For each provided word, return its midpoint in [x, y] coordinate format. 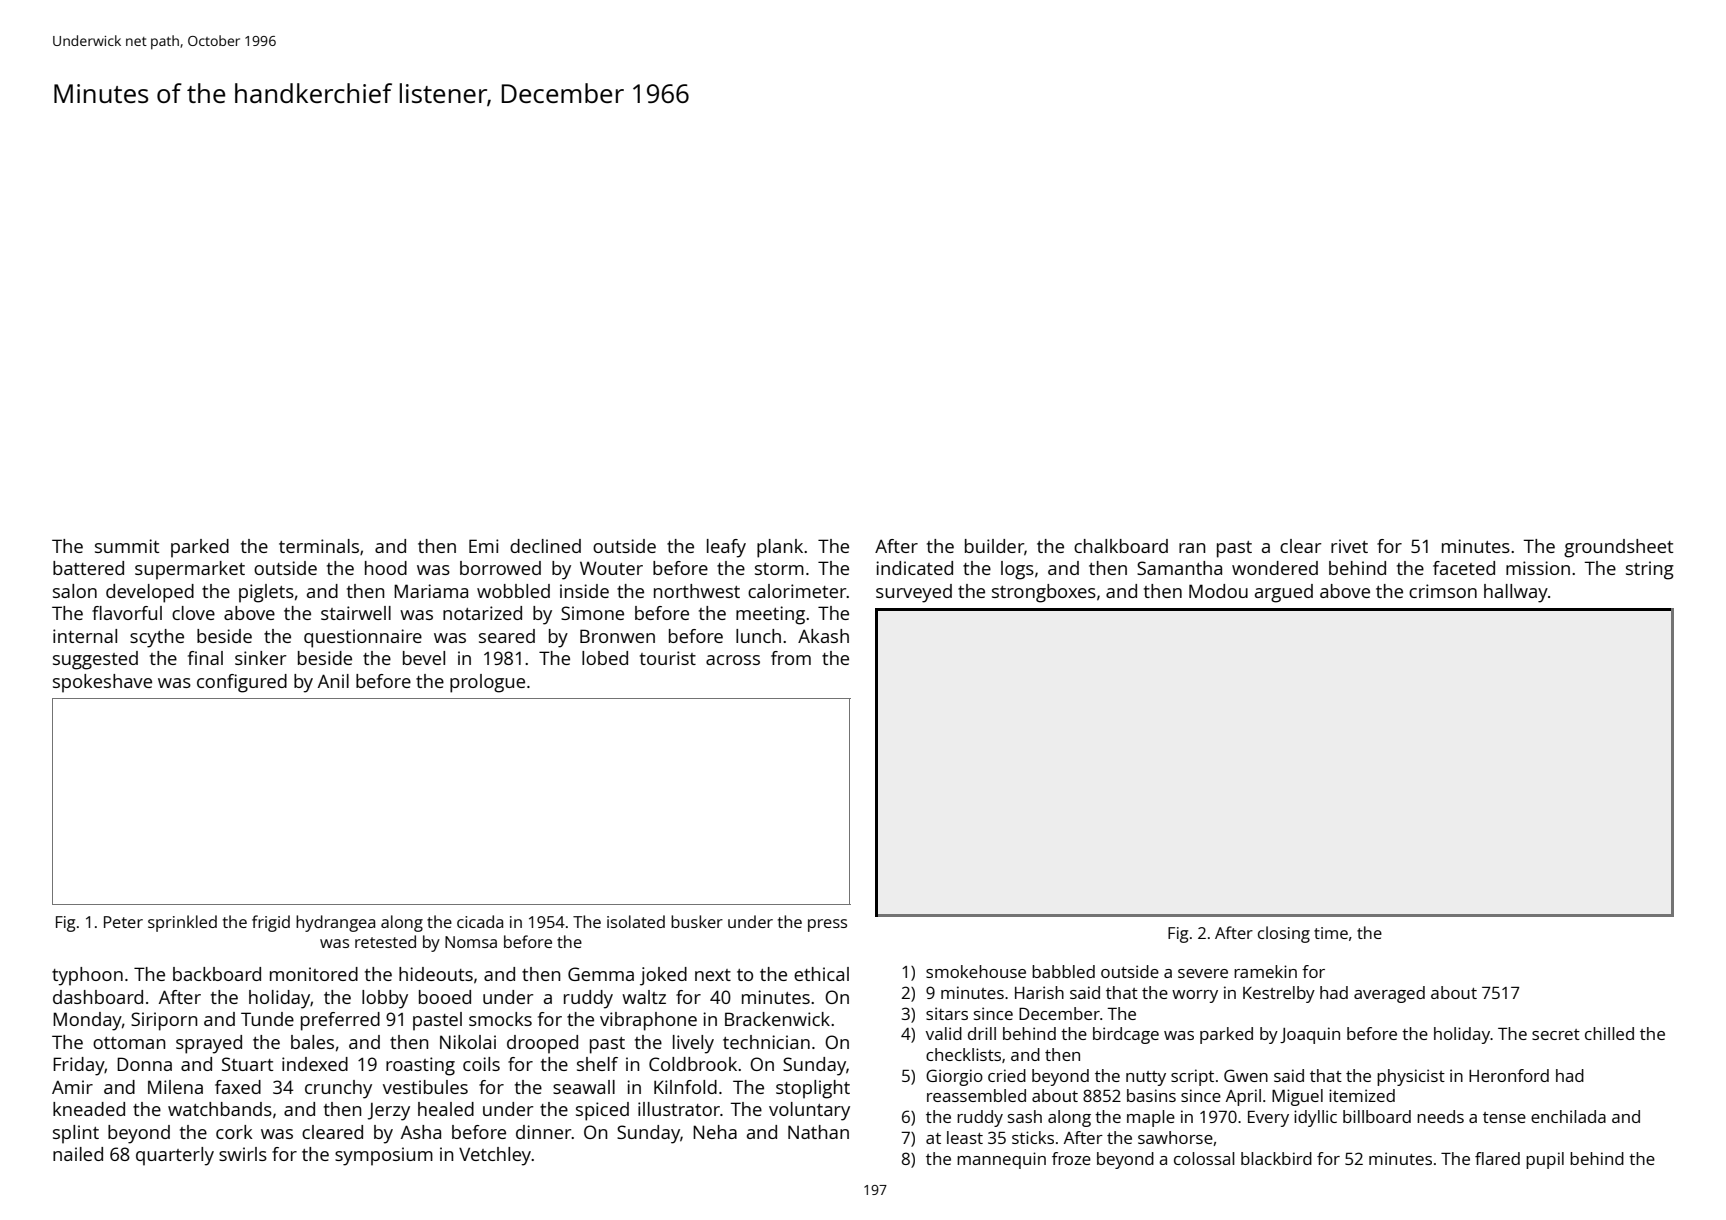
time [1331, 933]
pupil [1545, 1160]
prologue [487, 683]
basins [1151, 1095]
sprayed [209, 1044]
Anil [333, 681]
